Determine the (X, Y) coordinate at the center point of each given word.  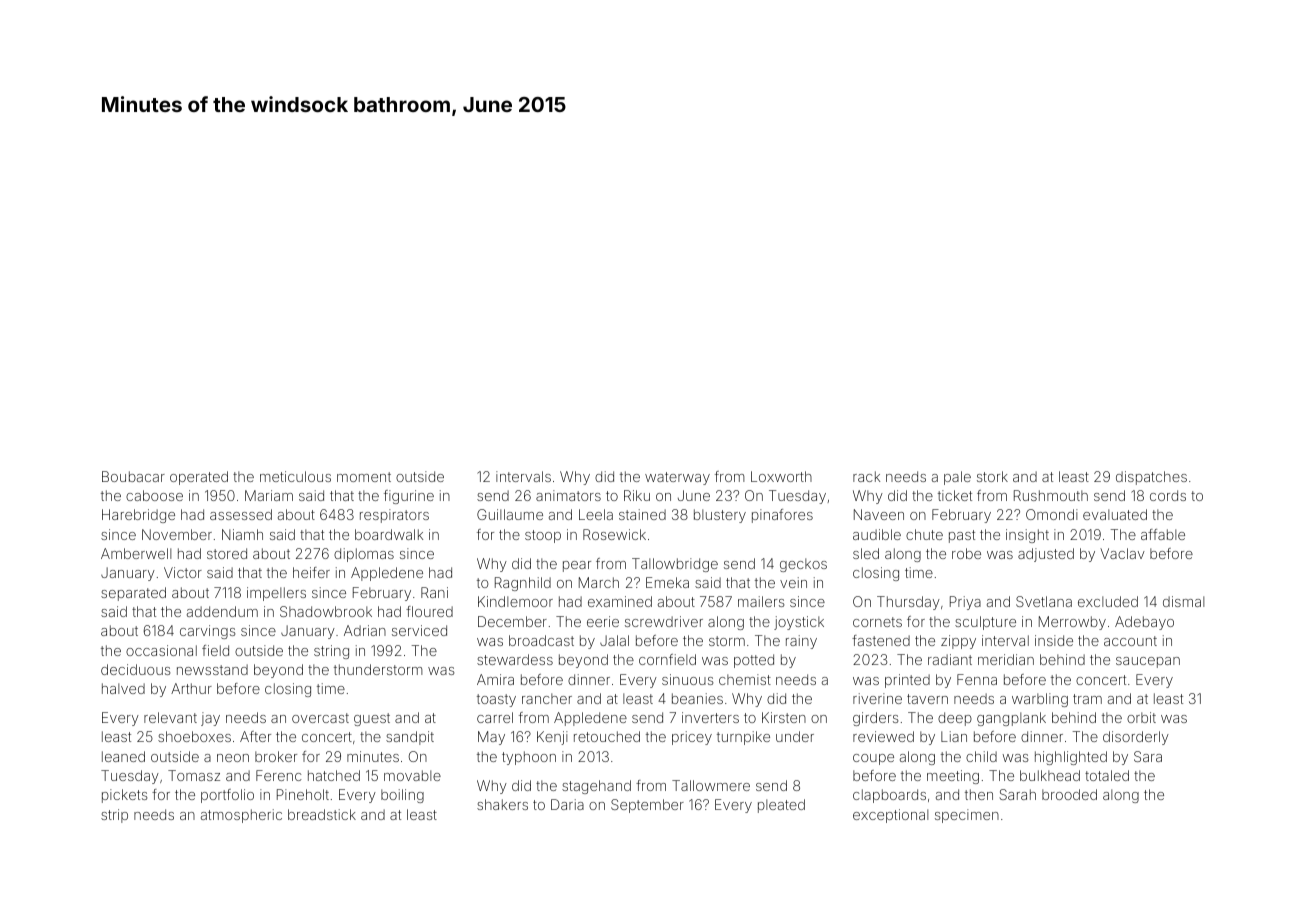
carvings (208, 632)
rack (866, 476)
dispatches (1151, 478)
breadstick (322, 814)
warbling (1040, 700)
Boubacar (133, 476)
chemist (745, 679)
